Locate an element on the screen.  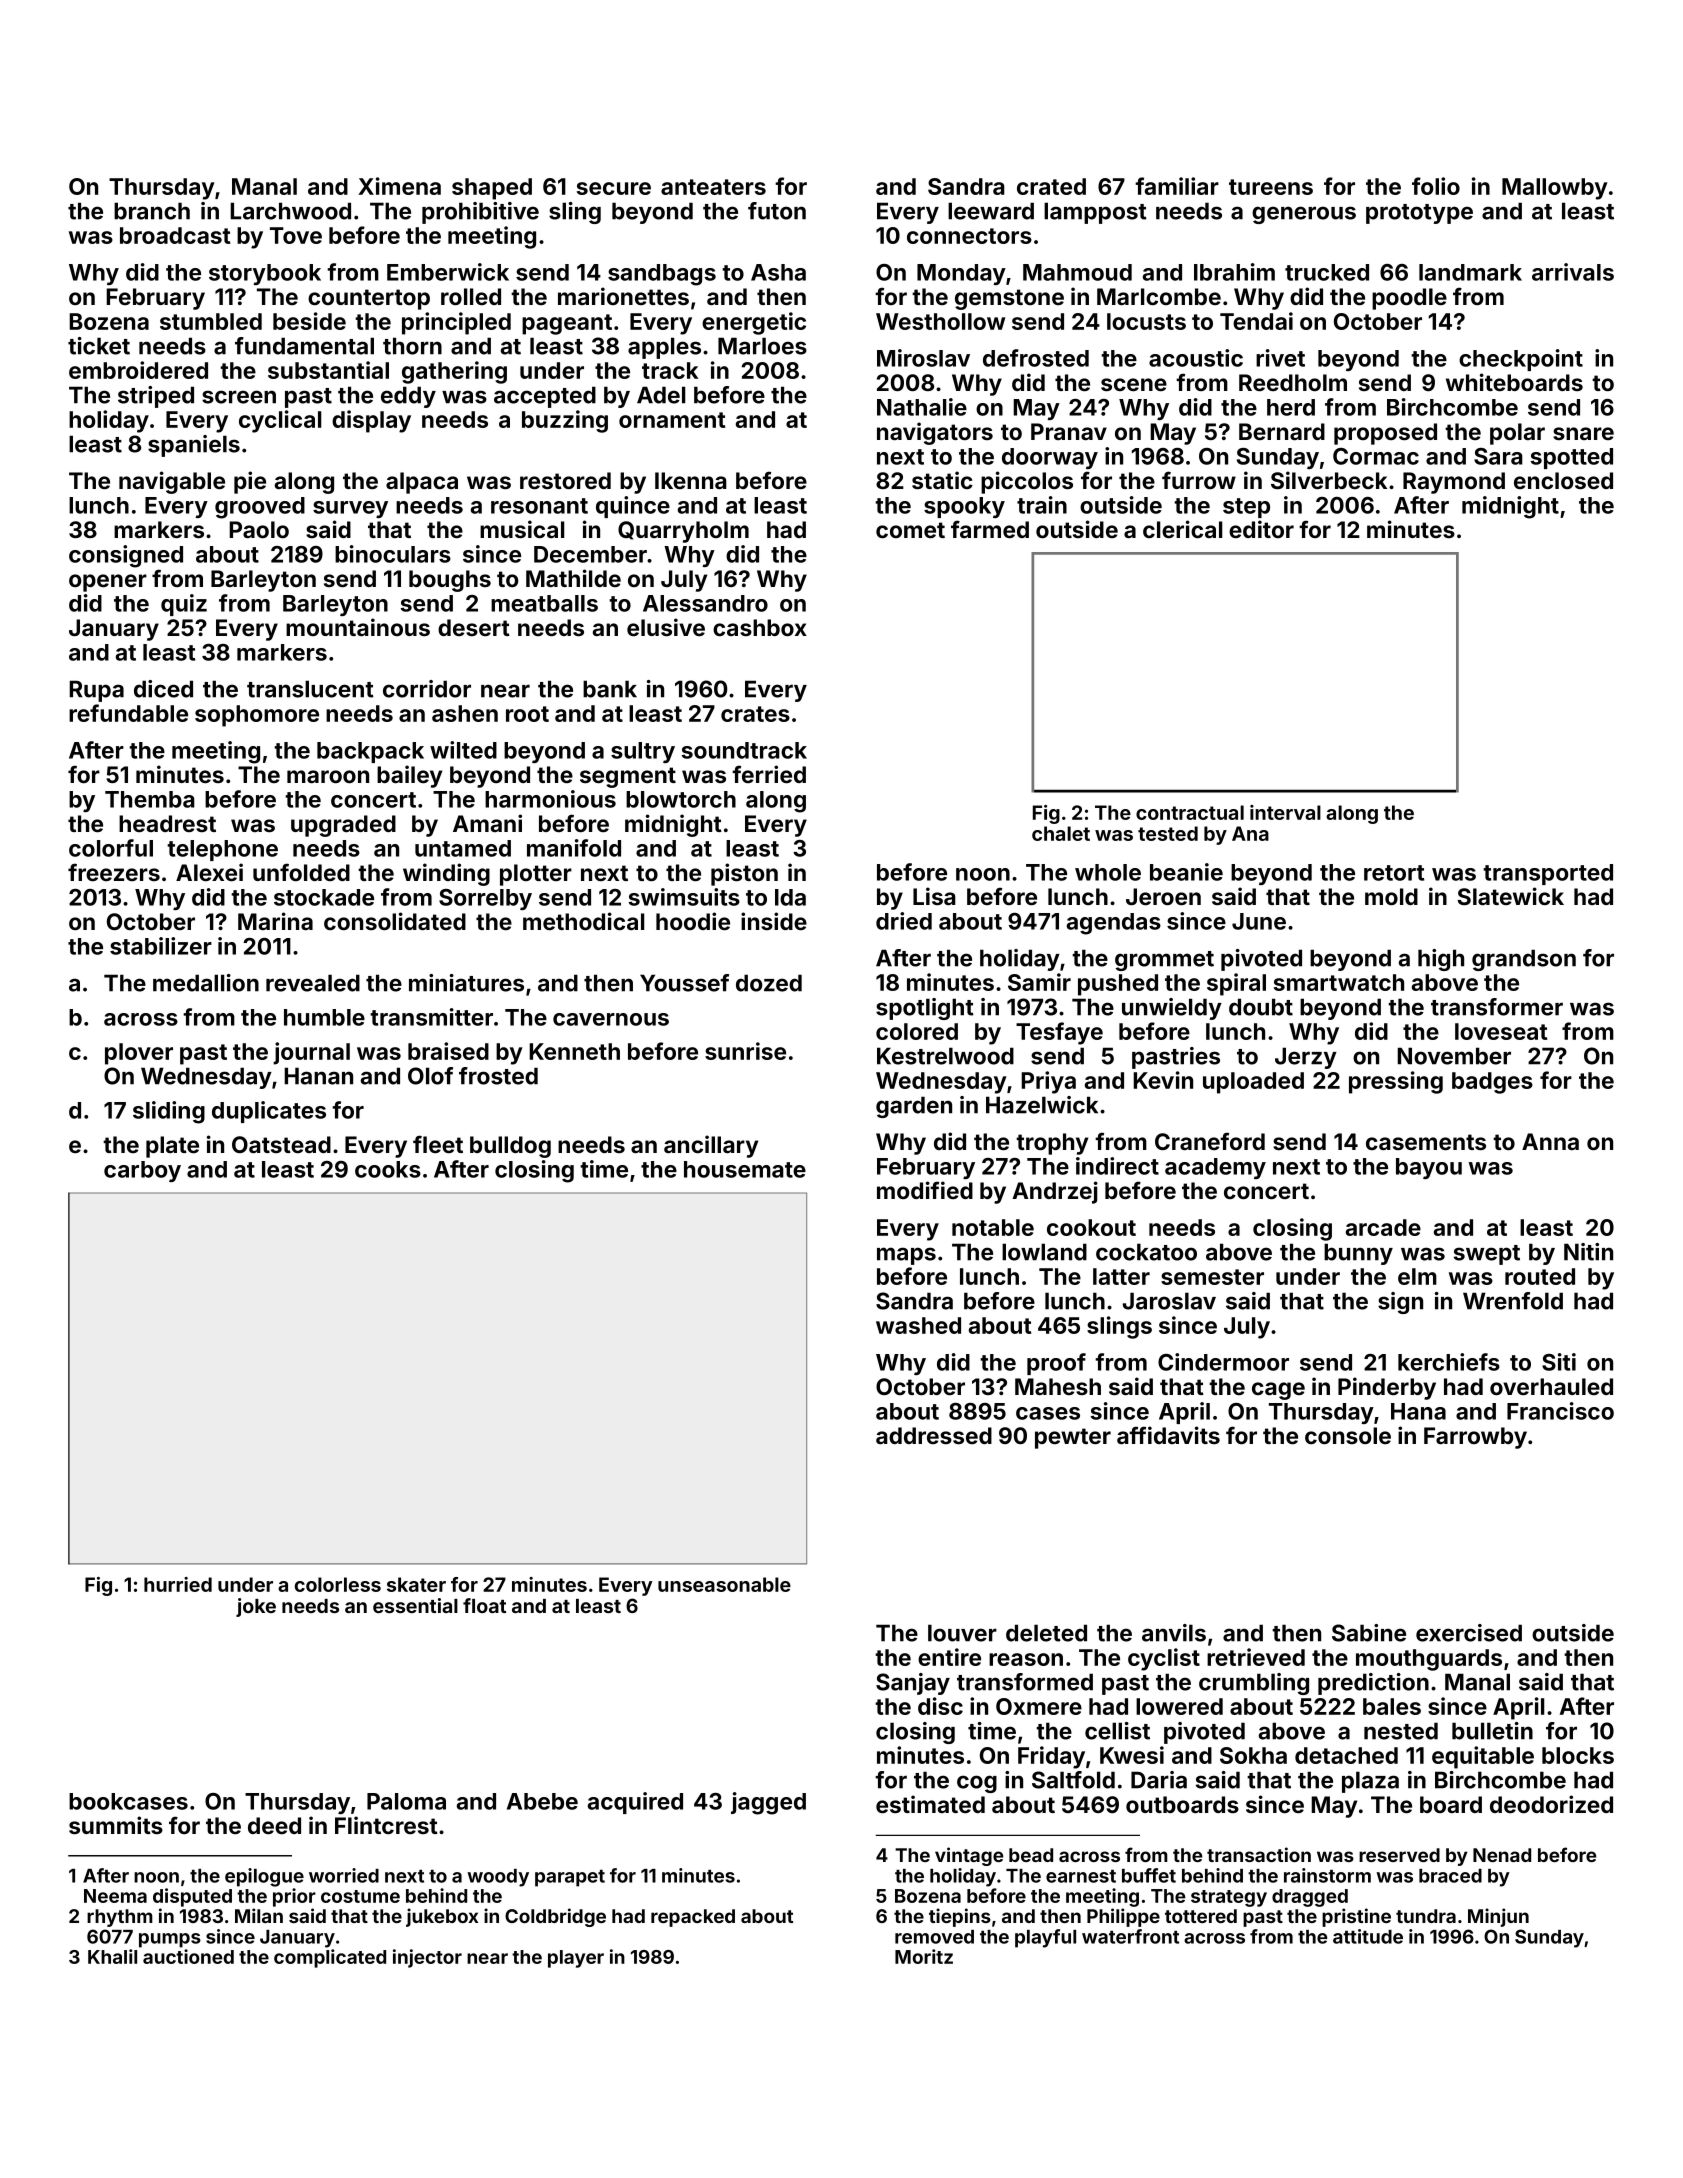
familiar is located at coordinates (1177, 186).
